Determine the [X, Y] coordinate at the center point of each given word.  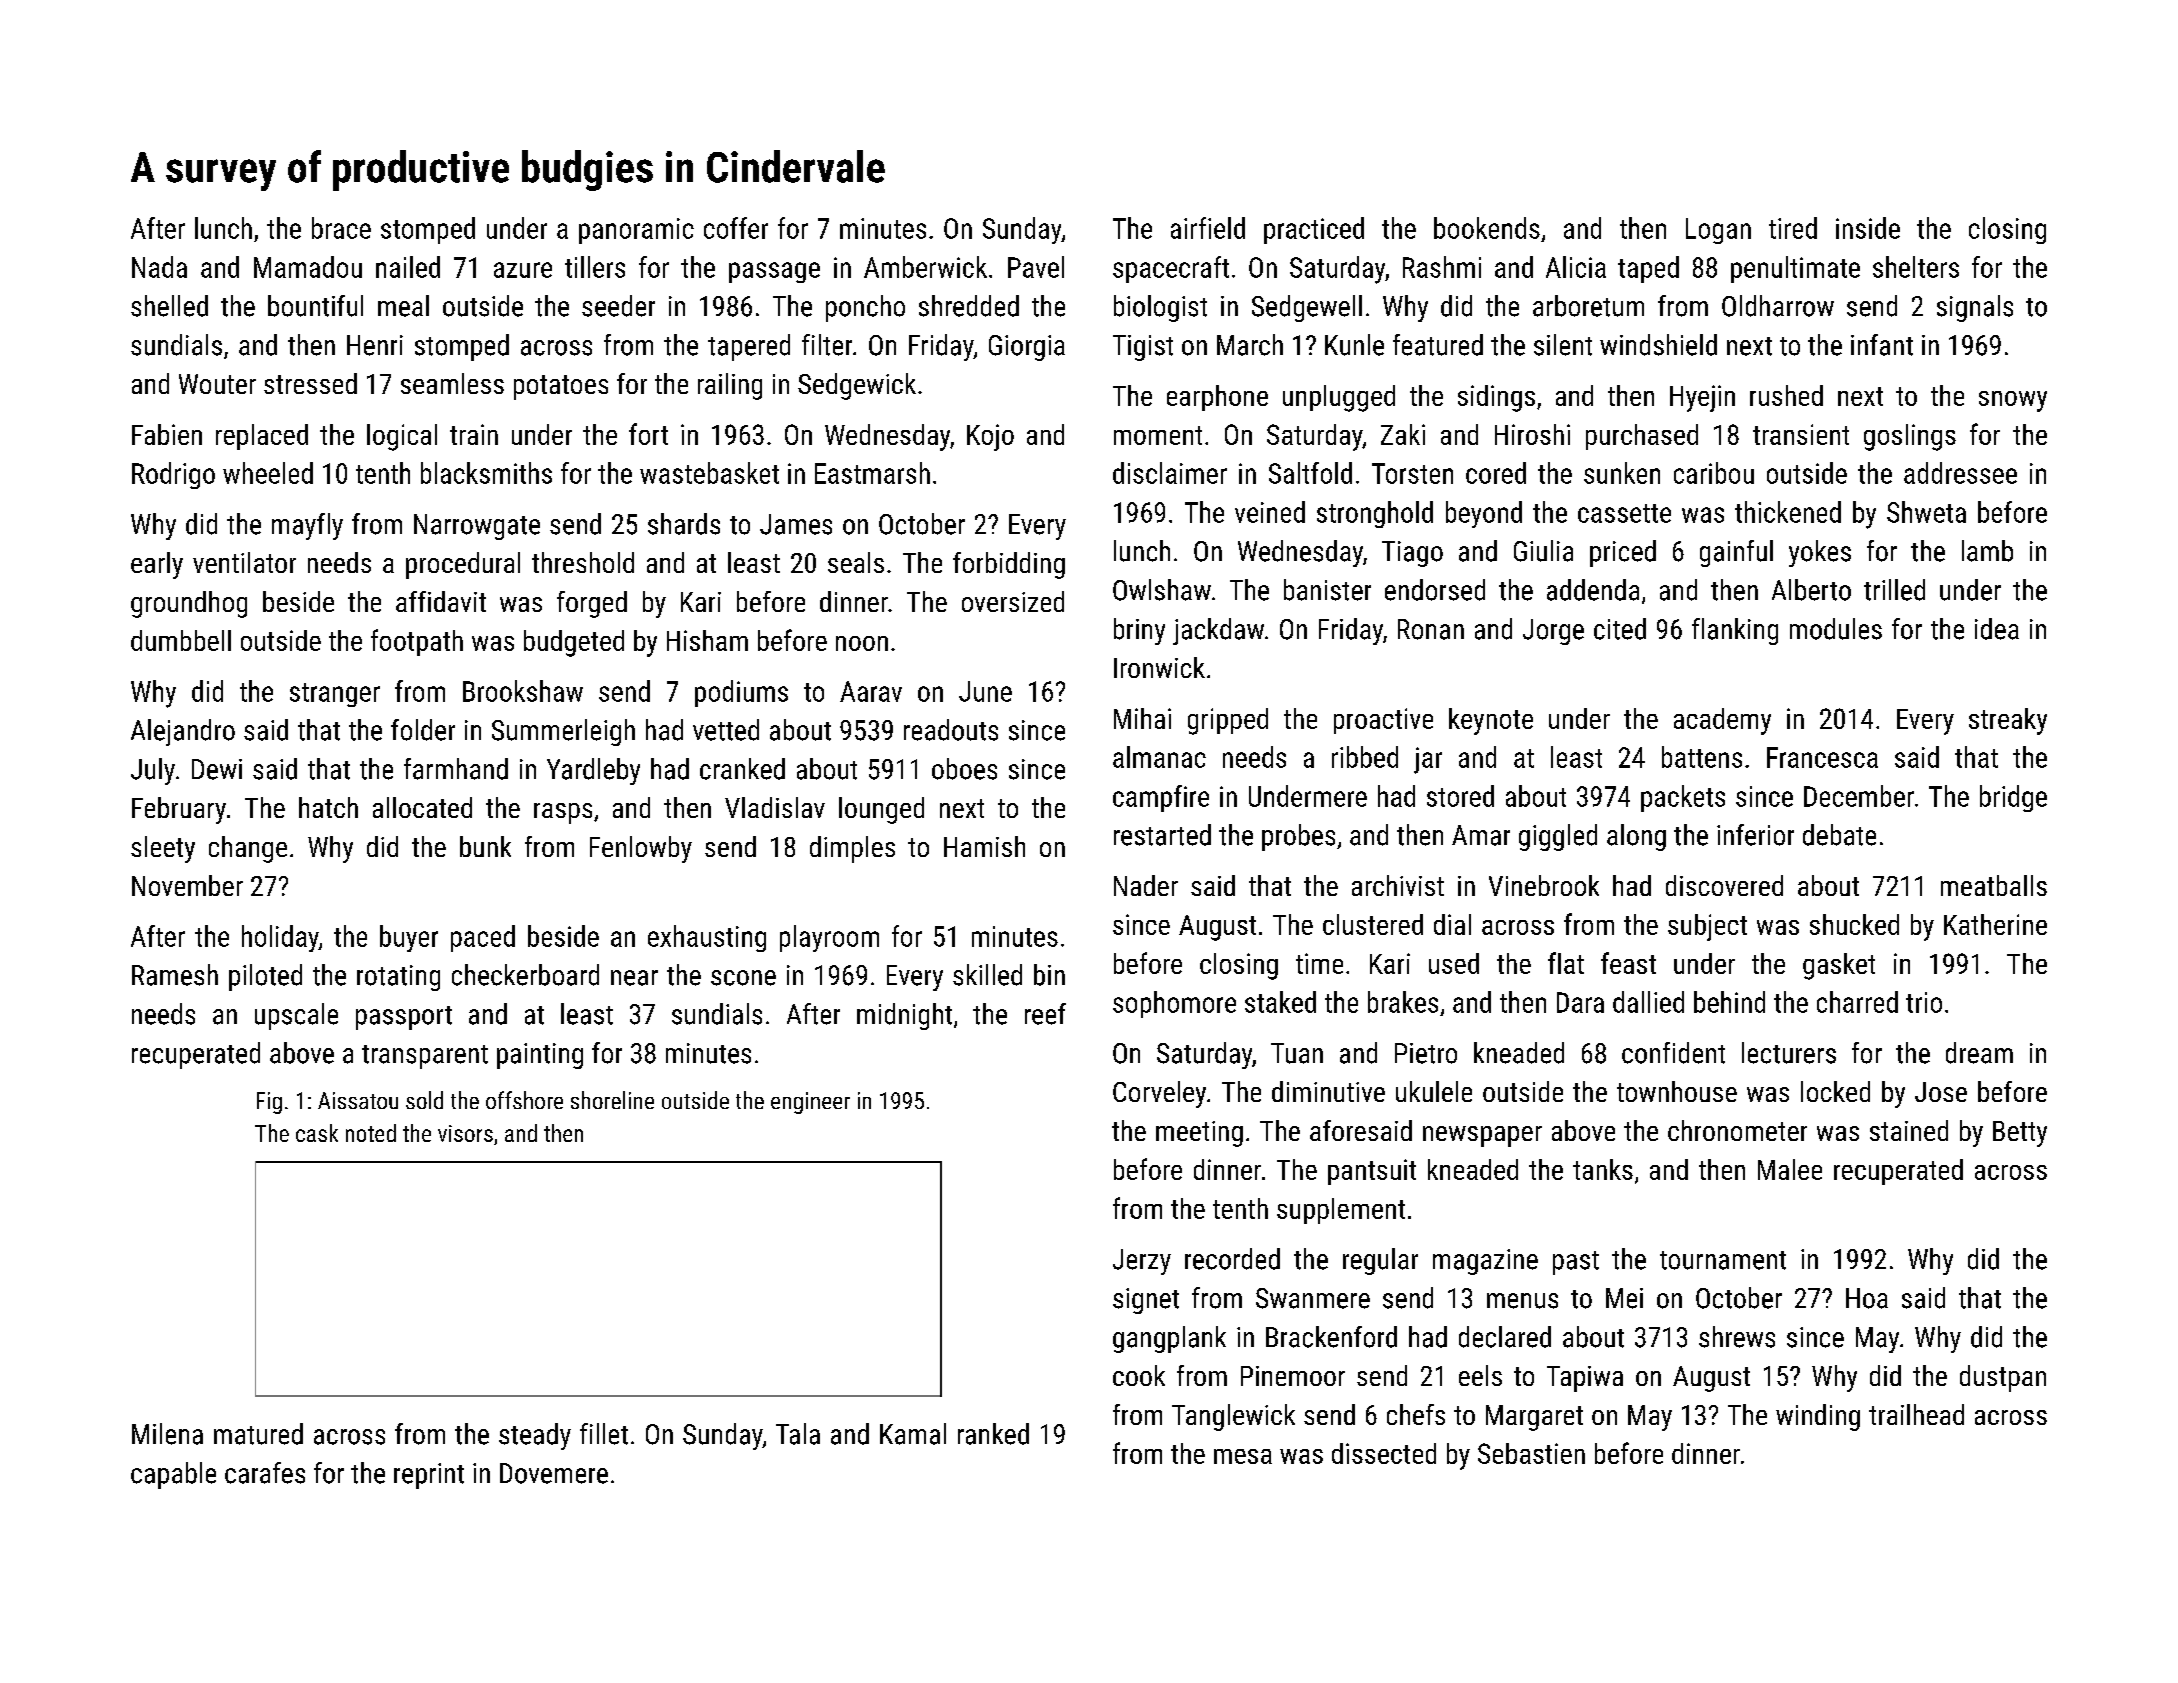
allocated [422, 807]
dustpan [2003, 1378]
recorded [1232, 1259]
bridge [2013, 798]
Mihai [1142, 718]
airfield [1208, 228]
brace [341, 228]
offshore [524, 1100]
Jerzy [1142, 1262]
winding [1818, 1417]
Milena [167, 1434]
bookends [1487, 228]
